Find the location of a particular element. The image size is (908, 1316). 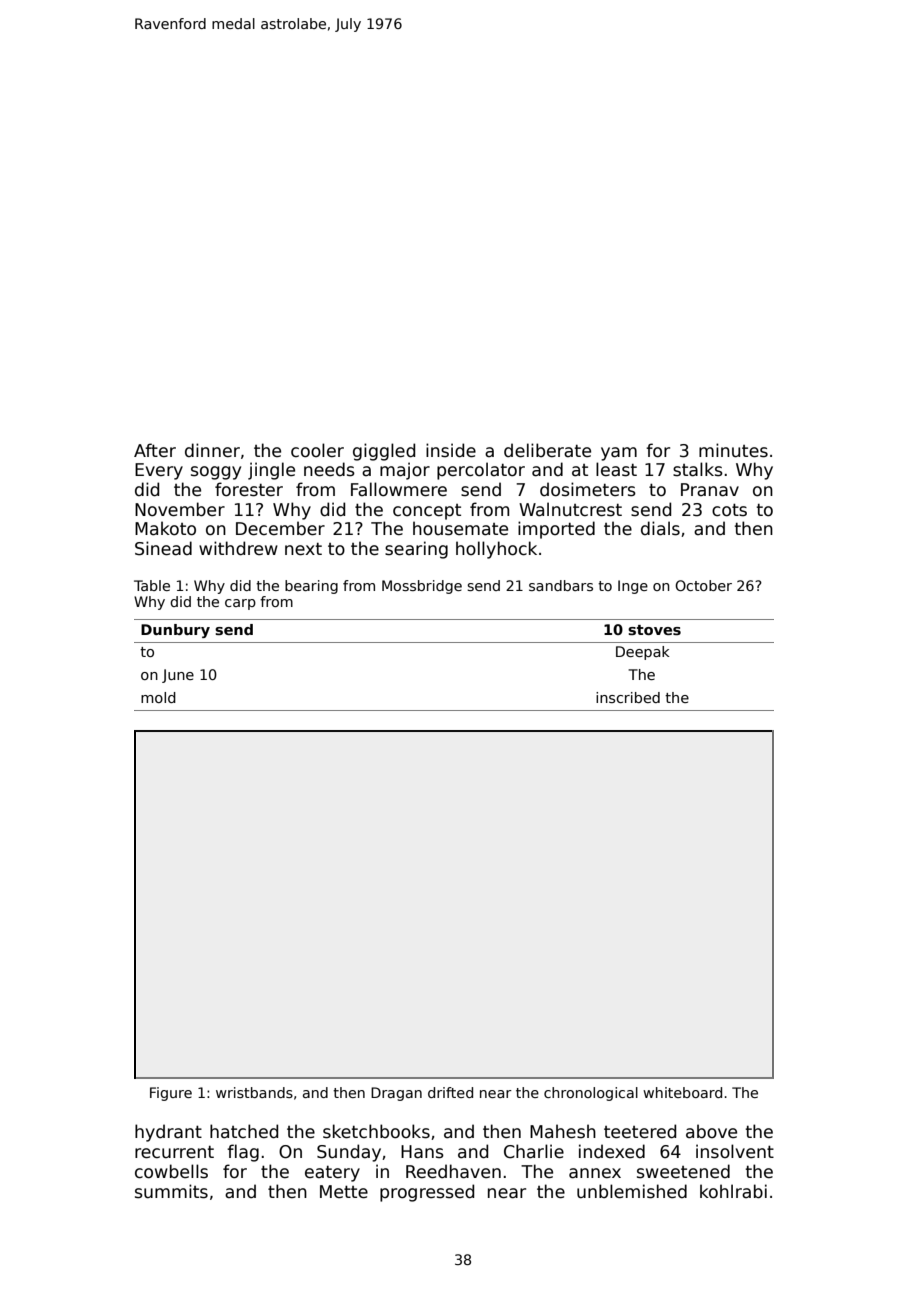

unblemished is located at coordinates (632, 1191).
